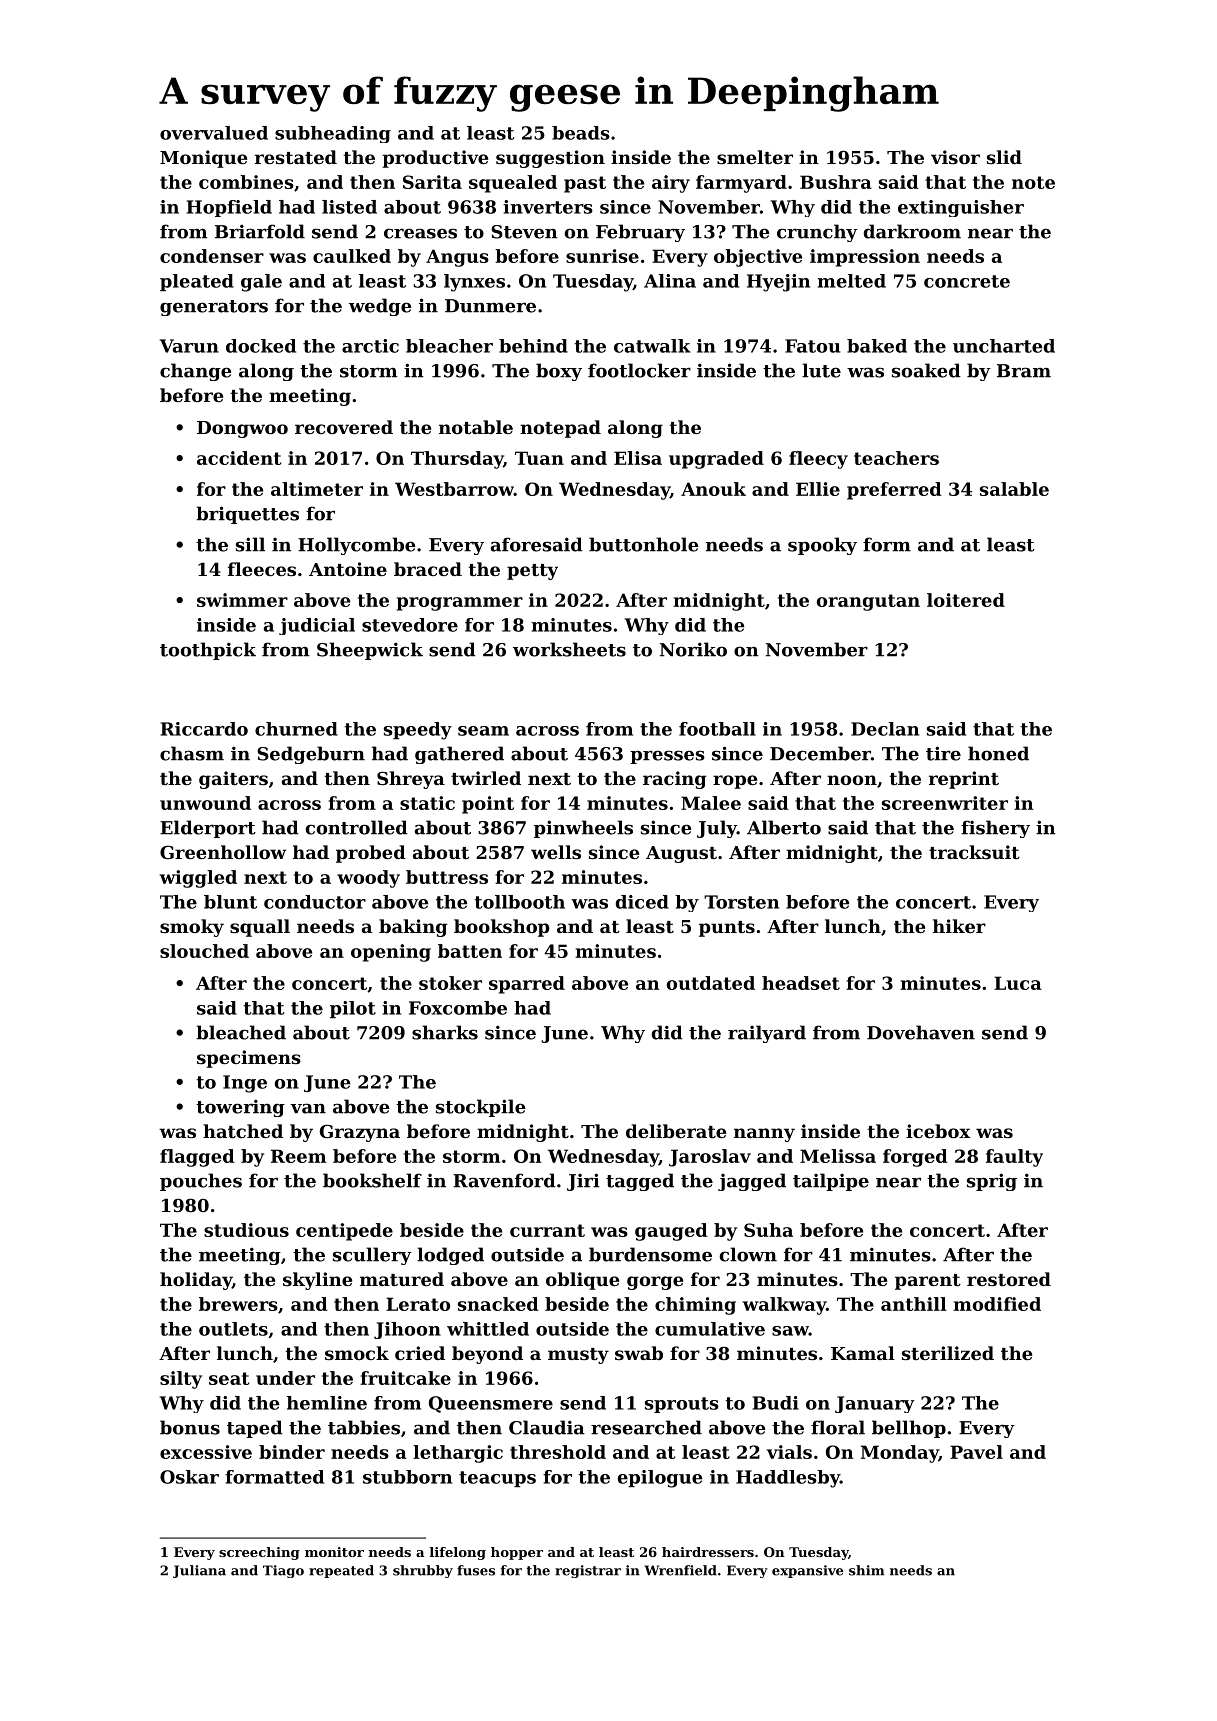  Describe the element at coordinates (199, 1571) in the image. I see `Juliana` at that location.
